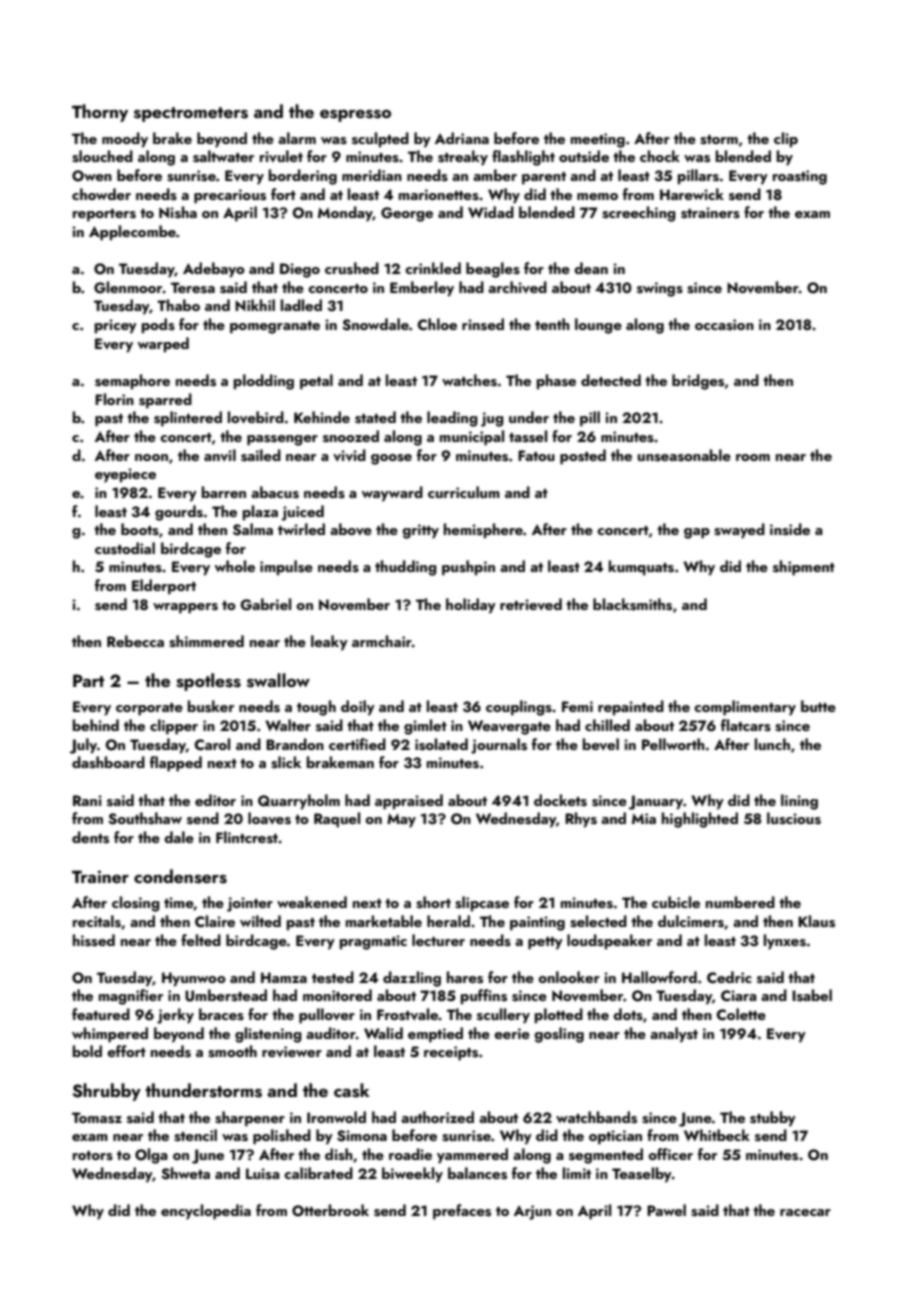 The height and width of the image is (1316, 908). I want to click on Isabel, so click(812, 995).
